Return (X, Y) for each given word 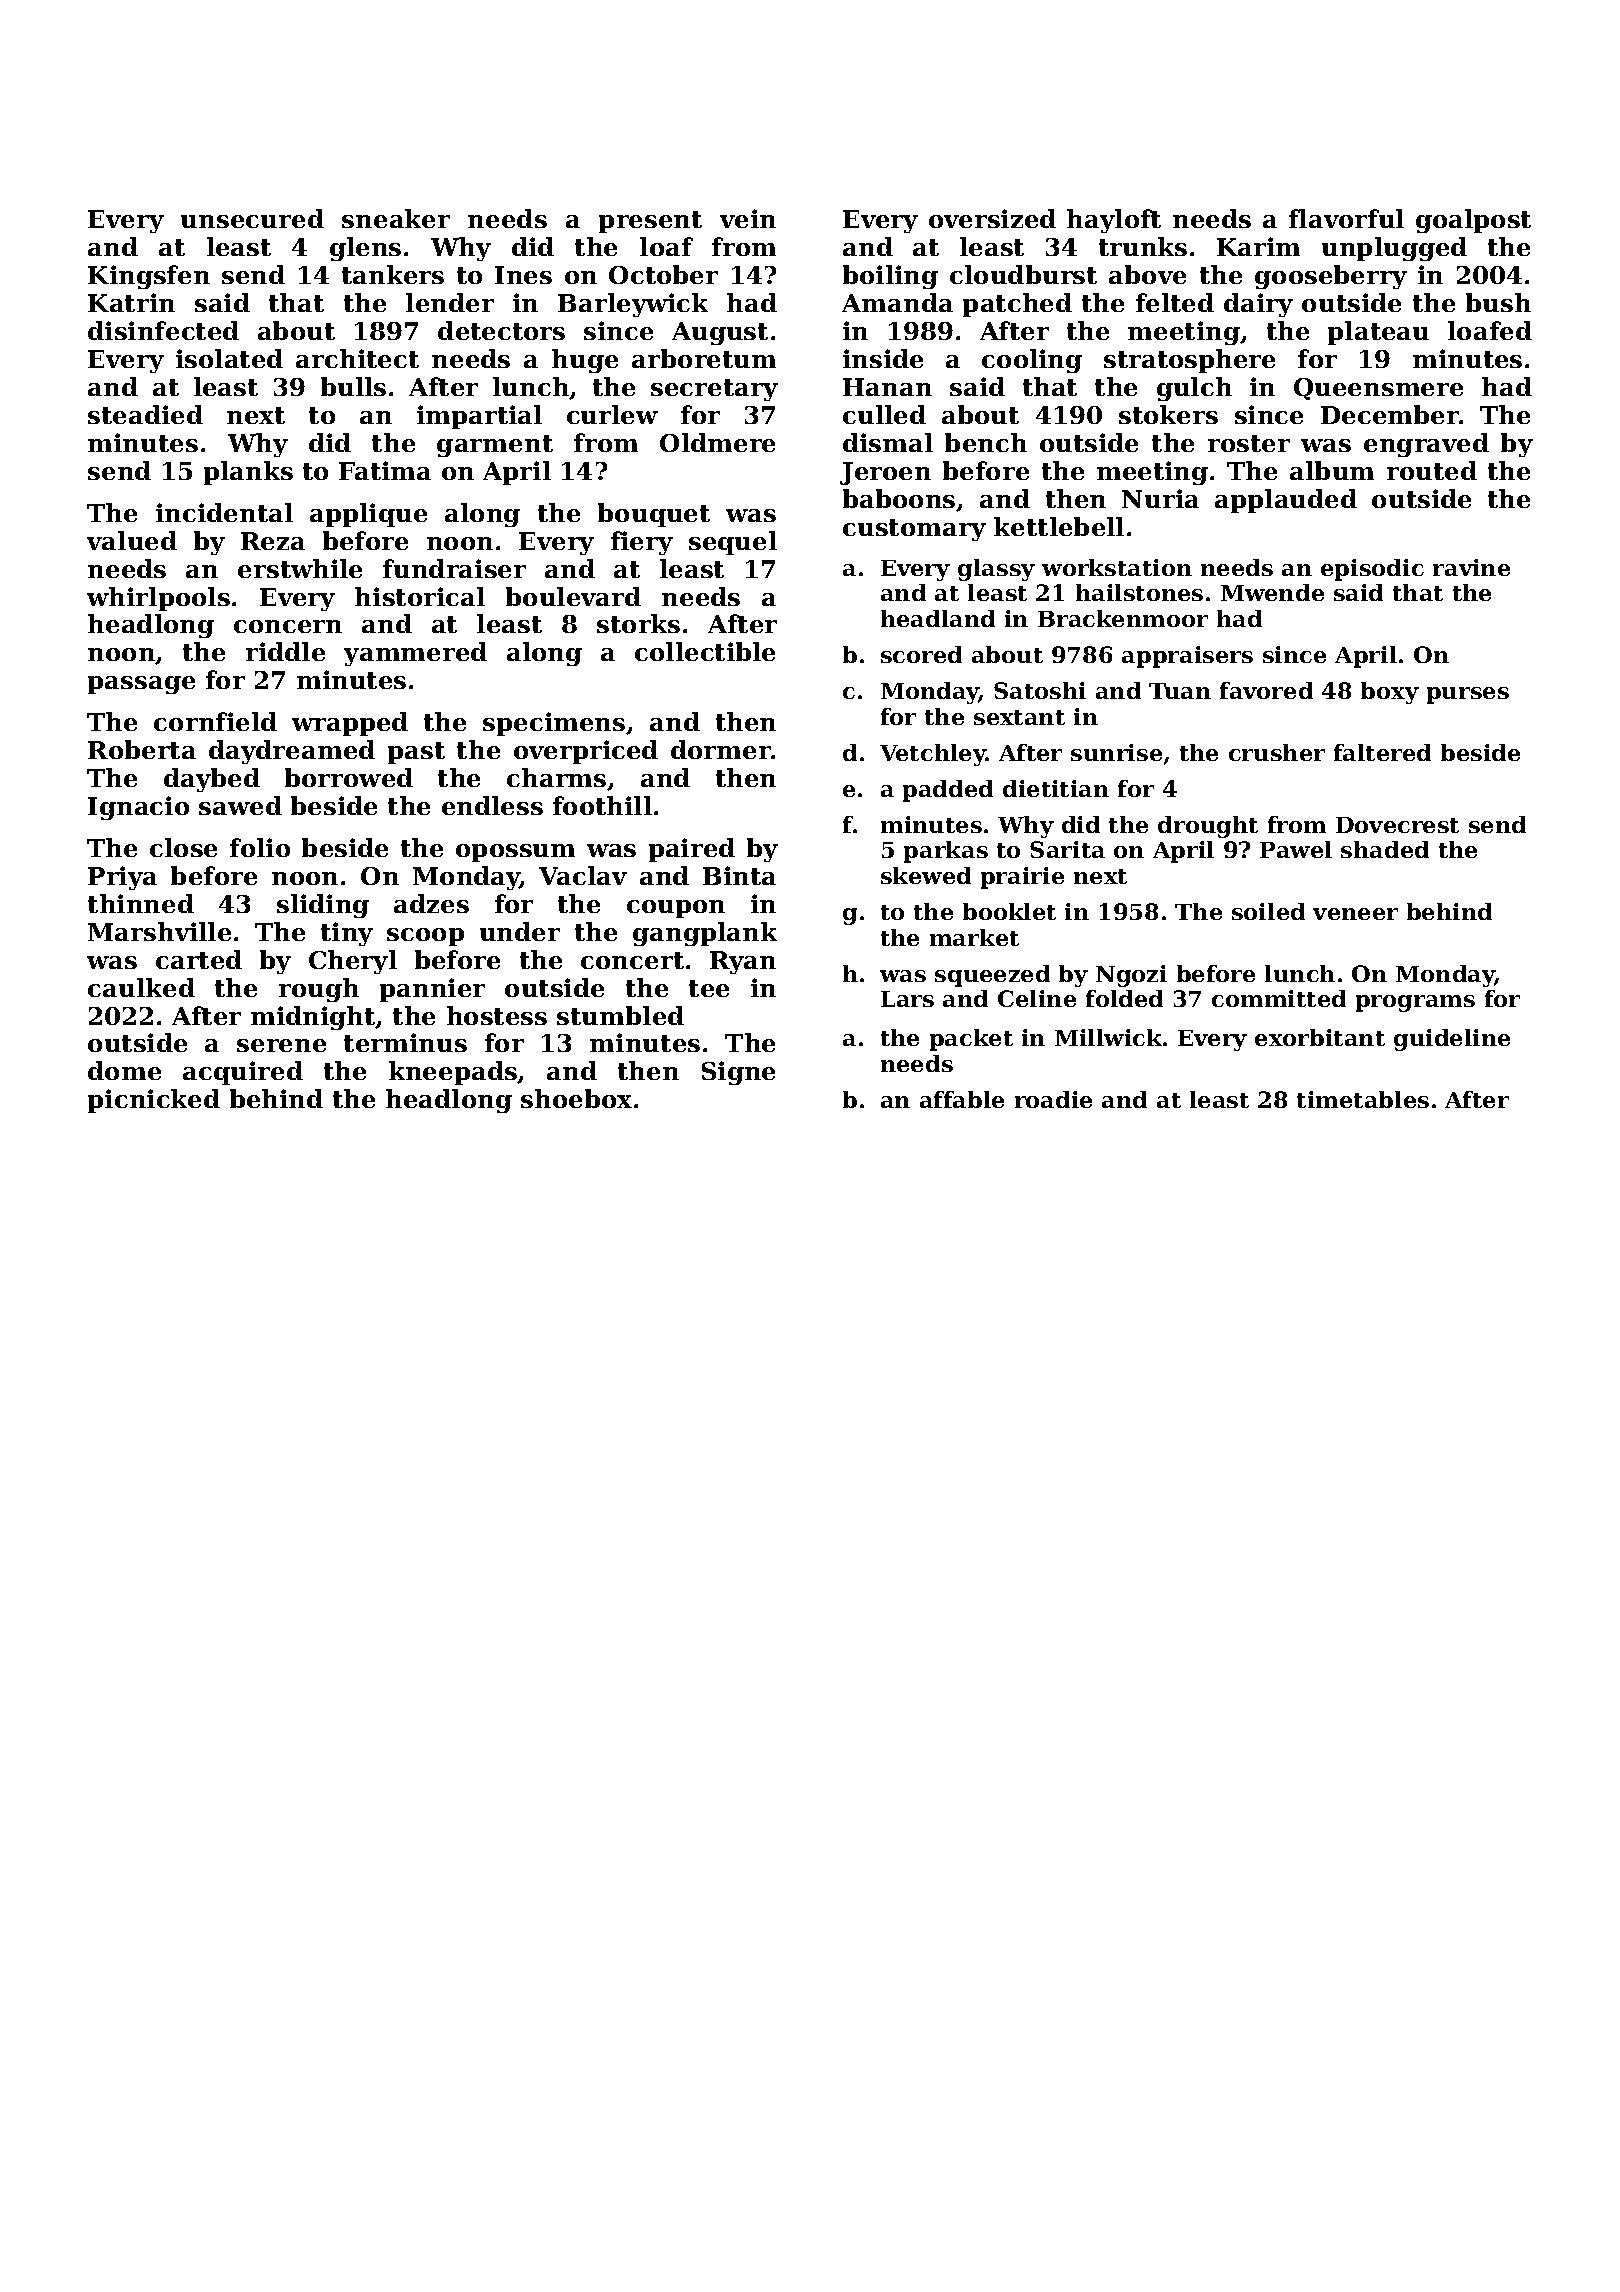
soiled (1268, 911)
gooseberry (1331, 277)
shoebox (576, 1098)
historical (420, 596)
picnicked (154, 1101)
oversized (992, 218)
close (183, 847)
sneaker (396, 218)
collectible (705, 651)
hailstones (1139, 592)
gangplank (705, 934)
